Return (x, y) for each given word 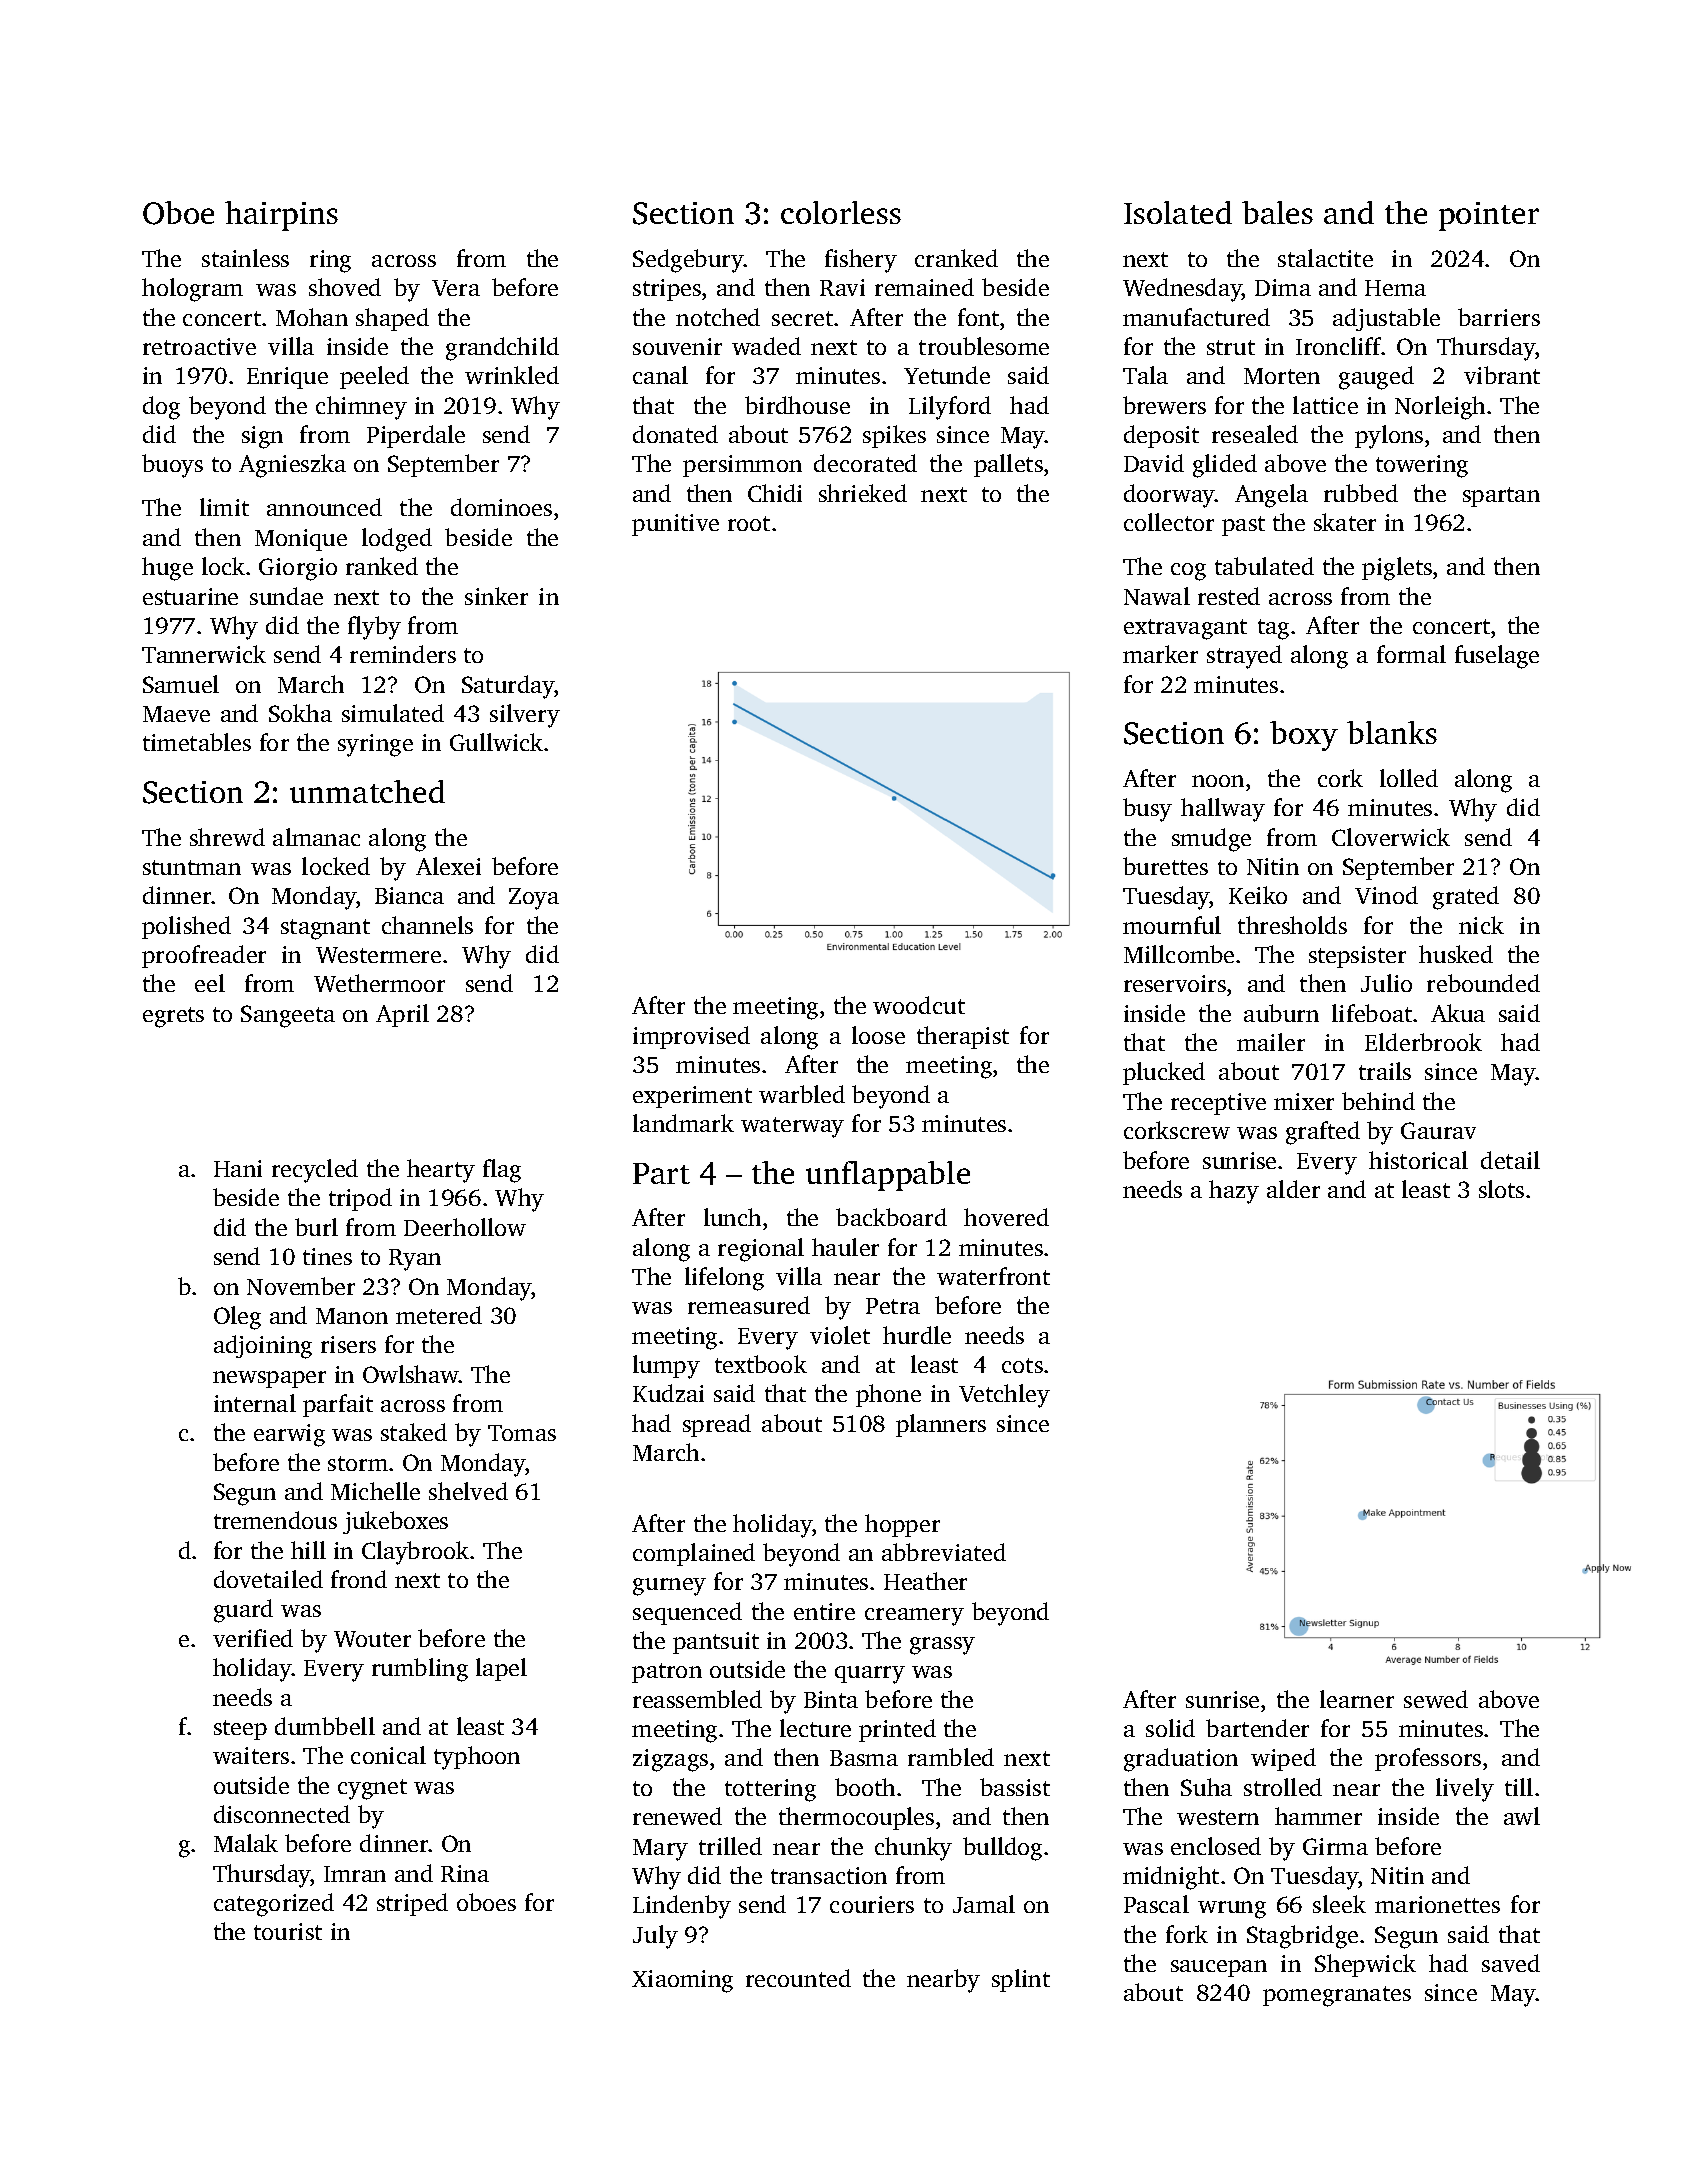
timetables (197, 742)
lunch (732, 1217)
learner (1357, 1699)
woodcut (919, 1005)
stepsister (1357, 957)
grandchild (502, 349)
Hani (238, 1168)
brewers (1164, 405)
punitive (675, 525)
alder (1293, 1189)
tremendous (275, 1520)
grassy (942, 1646)
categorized (274, 1905)
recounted (798, 1978)
